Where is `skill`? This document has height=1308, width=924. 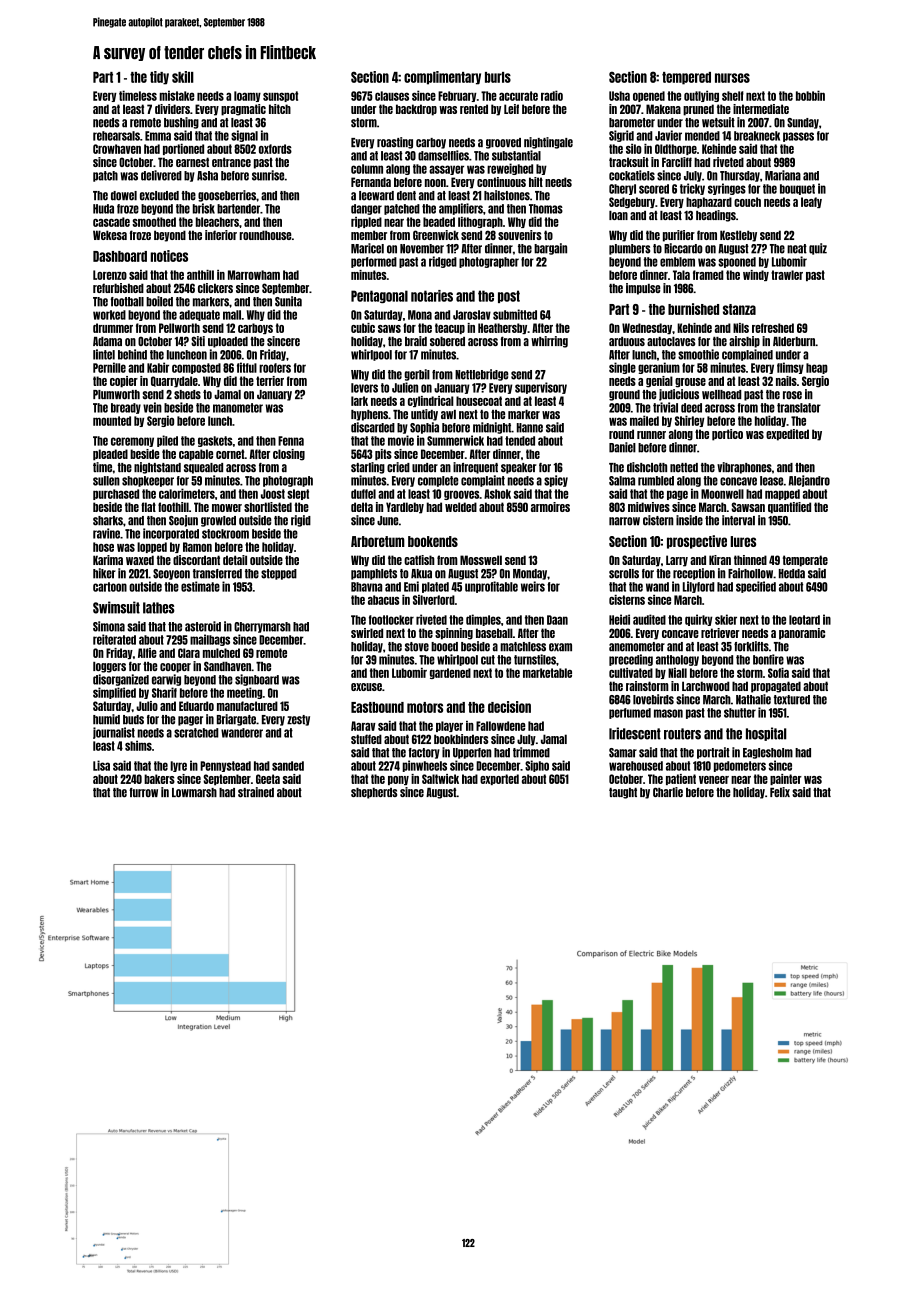
skill is located at coordinates (183, 77).
